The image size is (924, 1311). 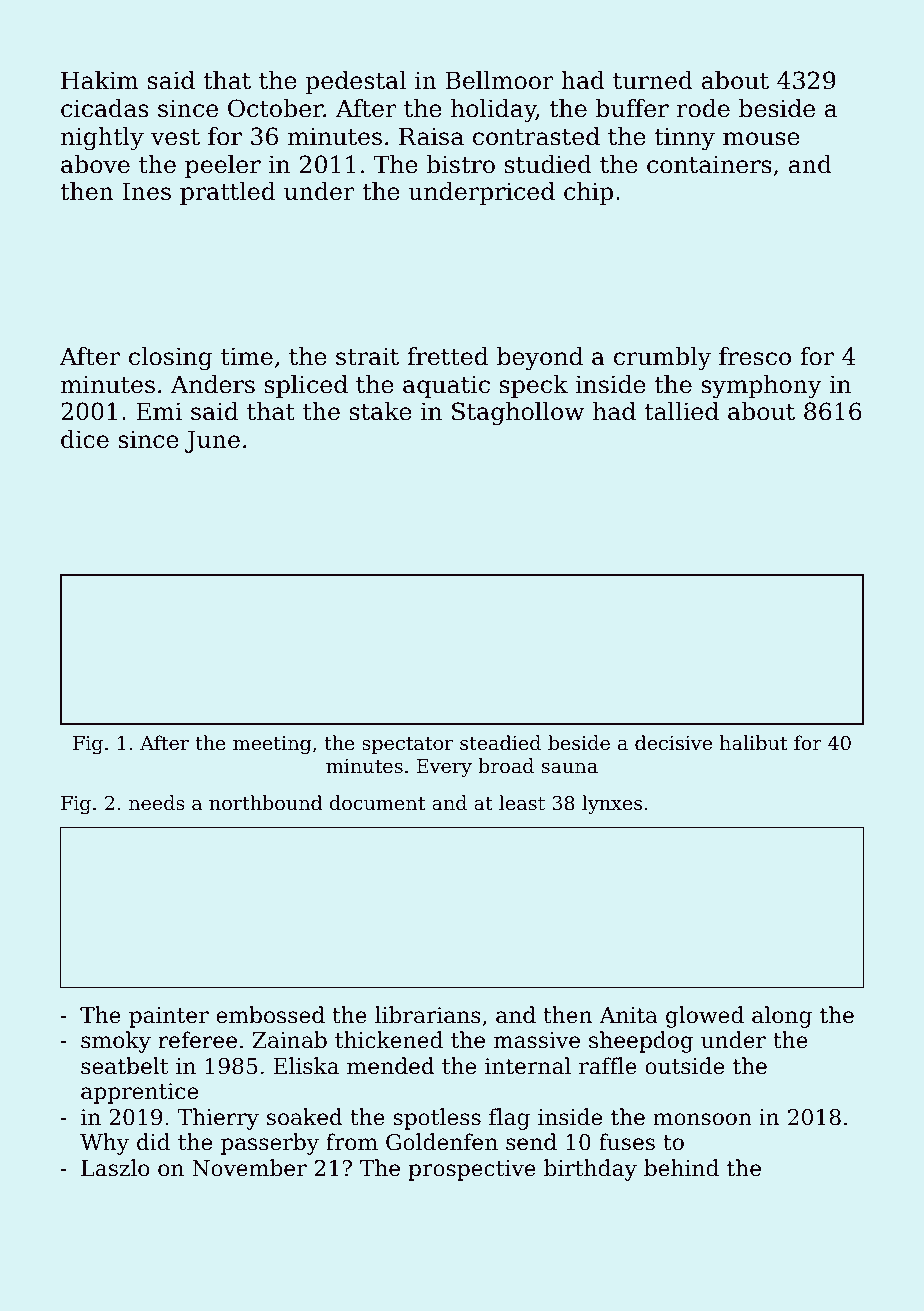 I want to click on halibut, so click(x=753, y=742).
